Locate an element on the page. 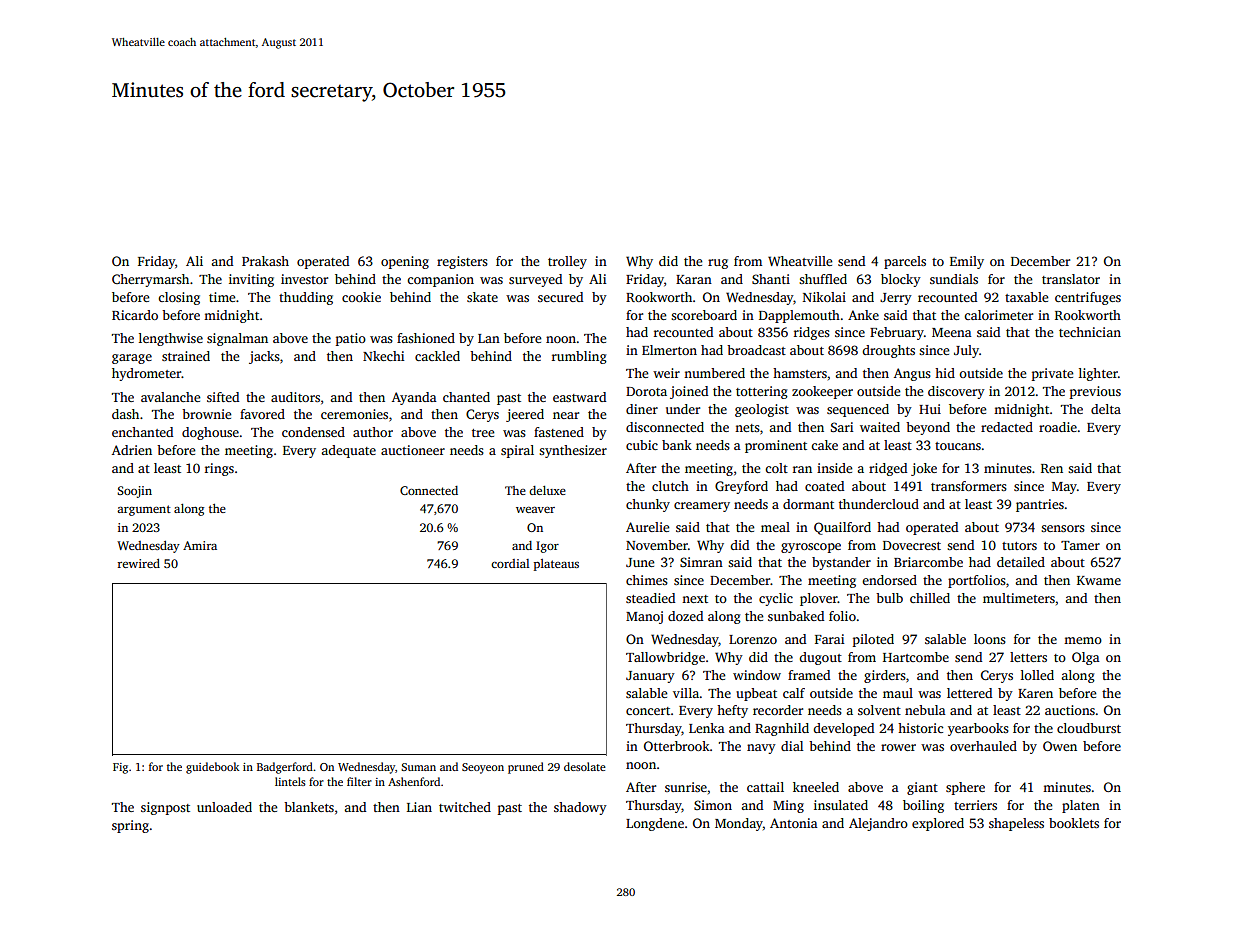 The height and width of the page is (952, 1233). platen is located at coordinates (1081, 806).
